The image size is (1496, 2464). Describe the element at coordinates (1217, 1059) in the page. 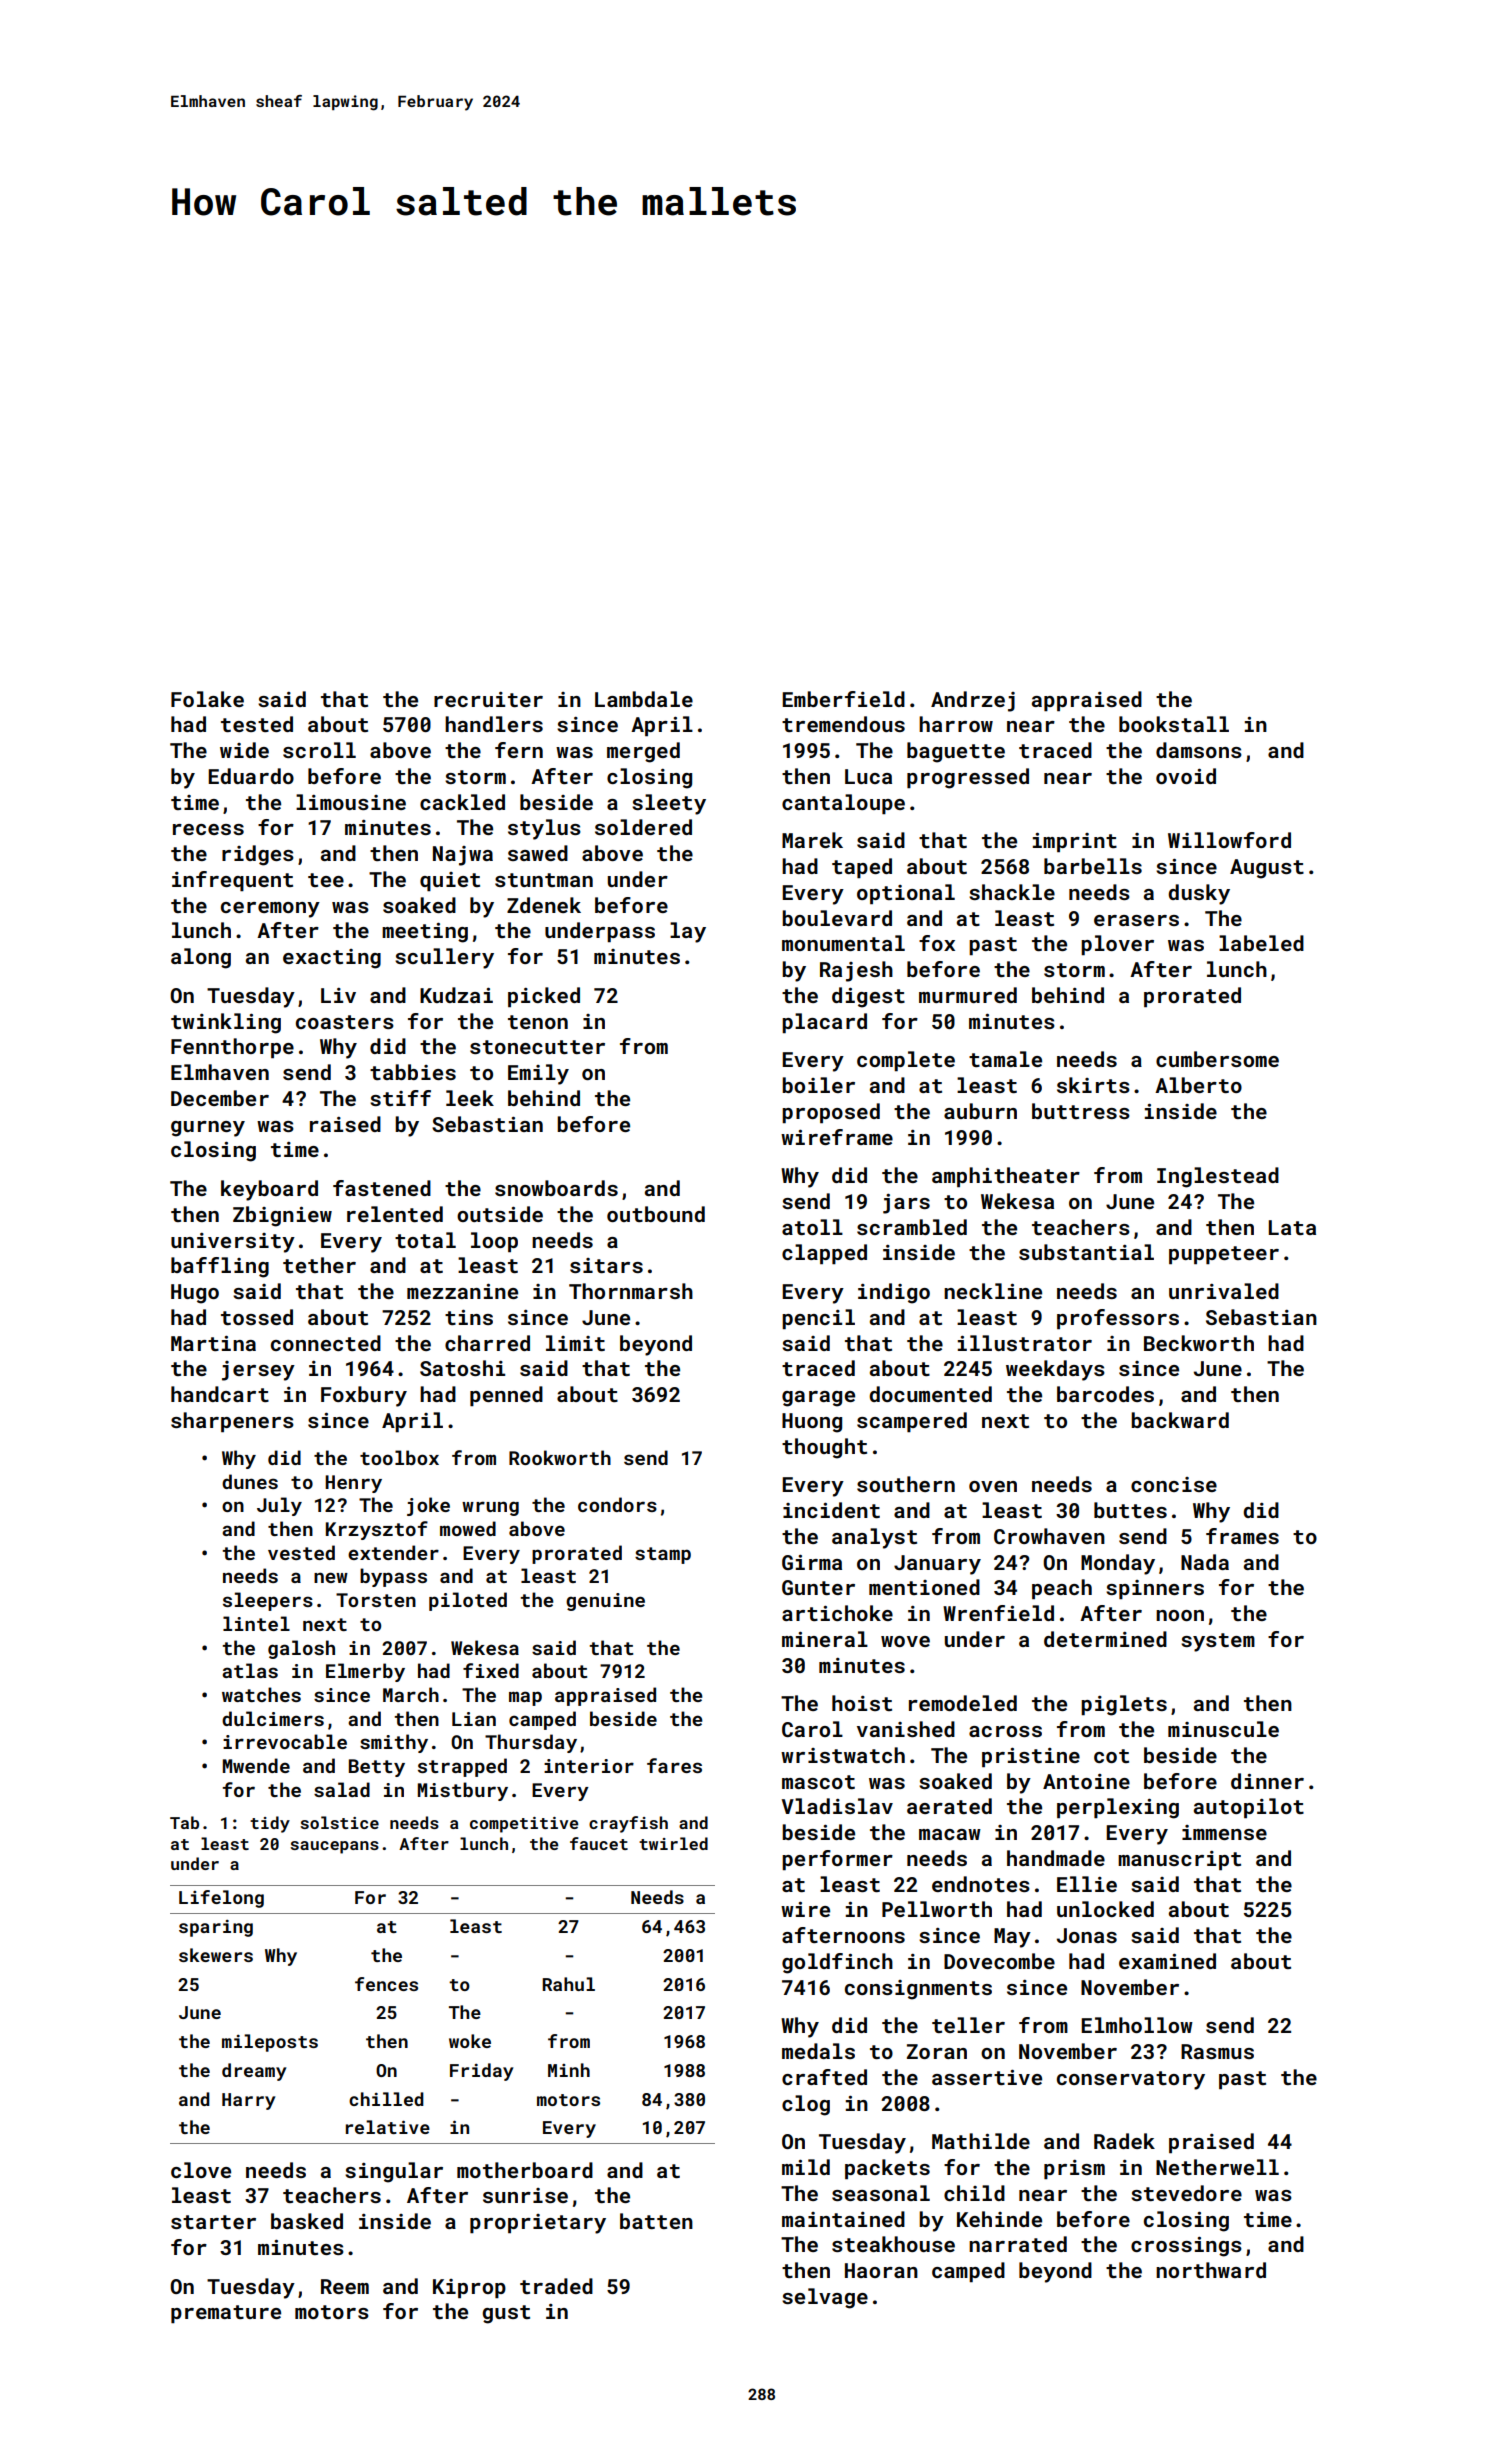

I see `cumbersome` at that location.
